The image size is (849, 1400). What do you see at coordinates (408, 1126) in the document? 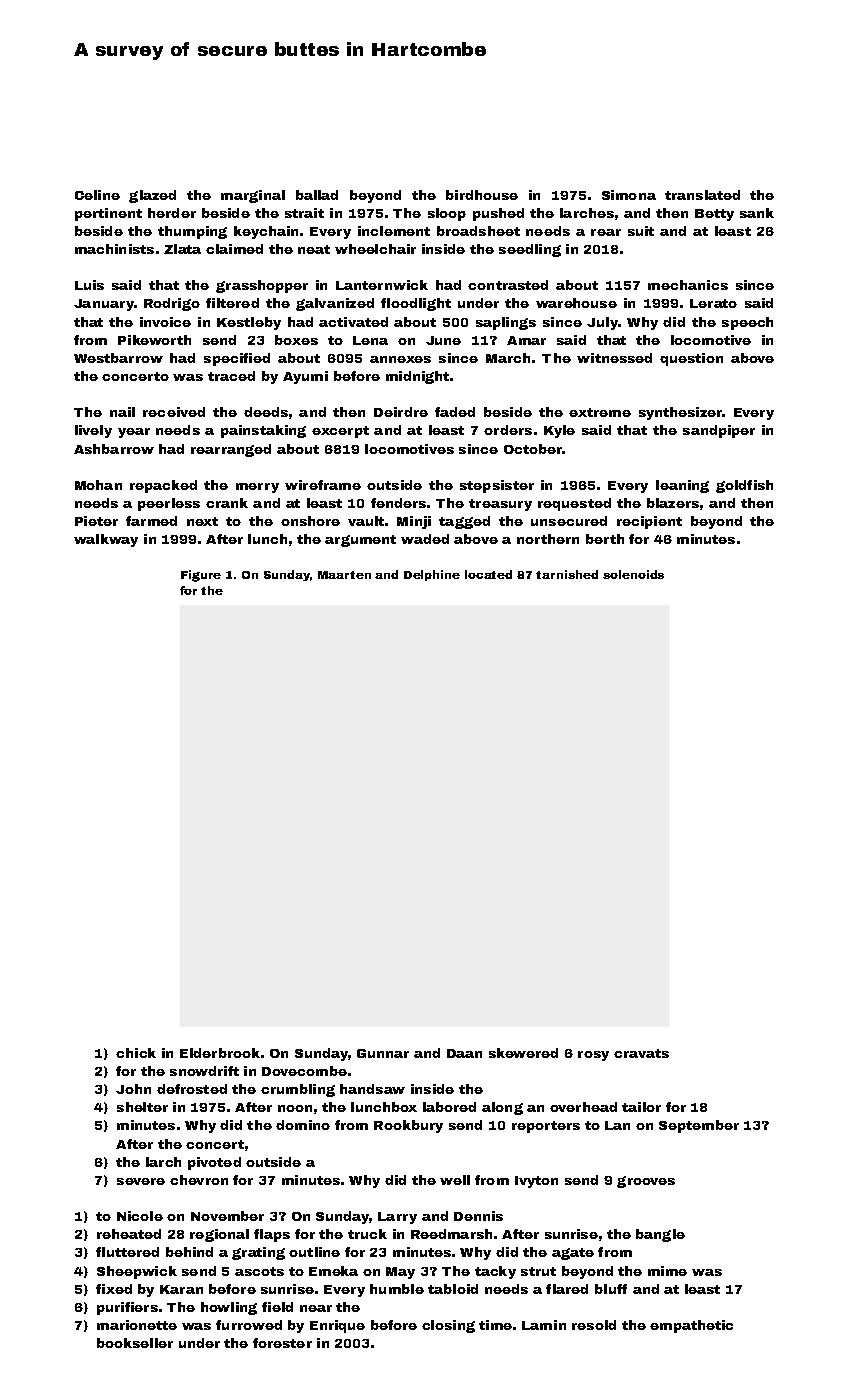
I see `Rookbury` at bounding box center [408, 1126].
